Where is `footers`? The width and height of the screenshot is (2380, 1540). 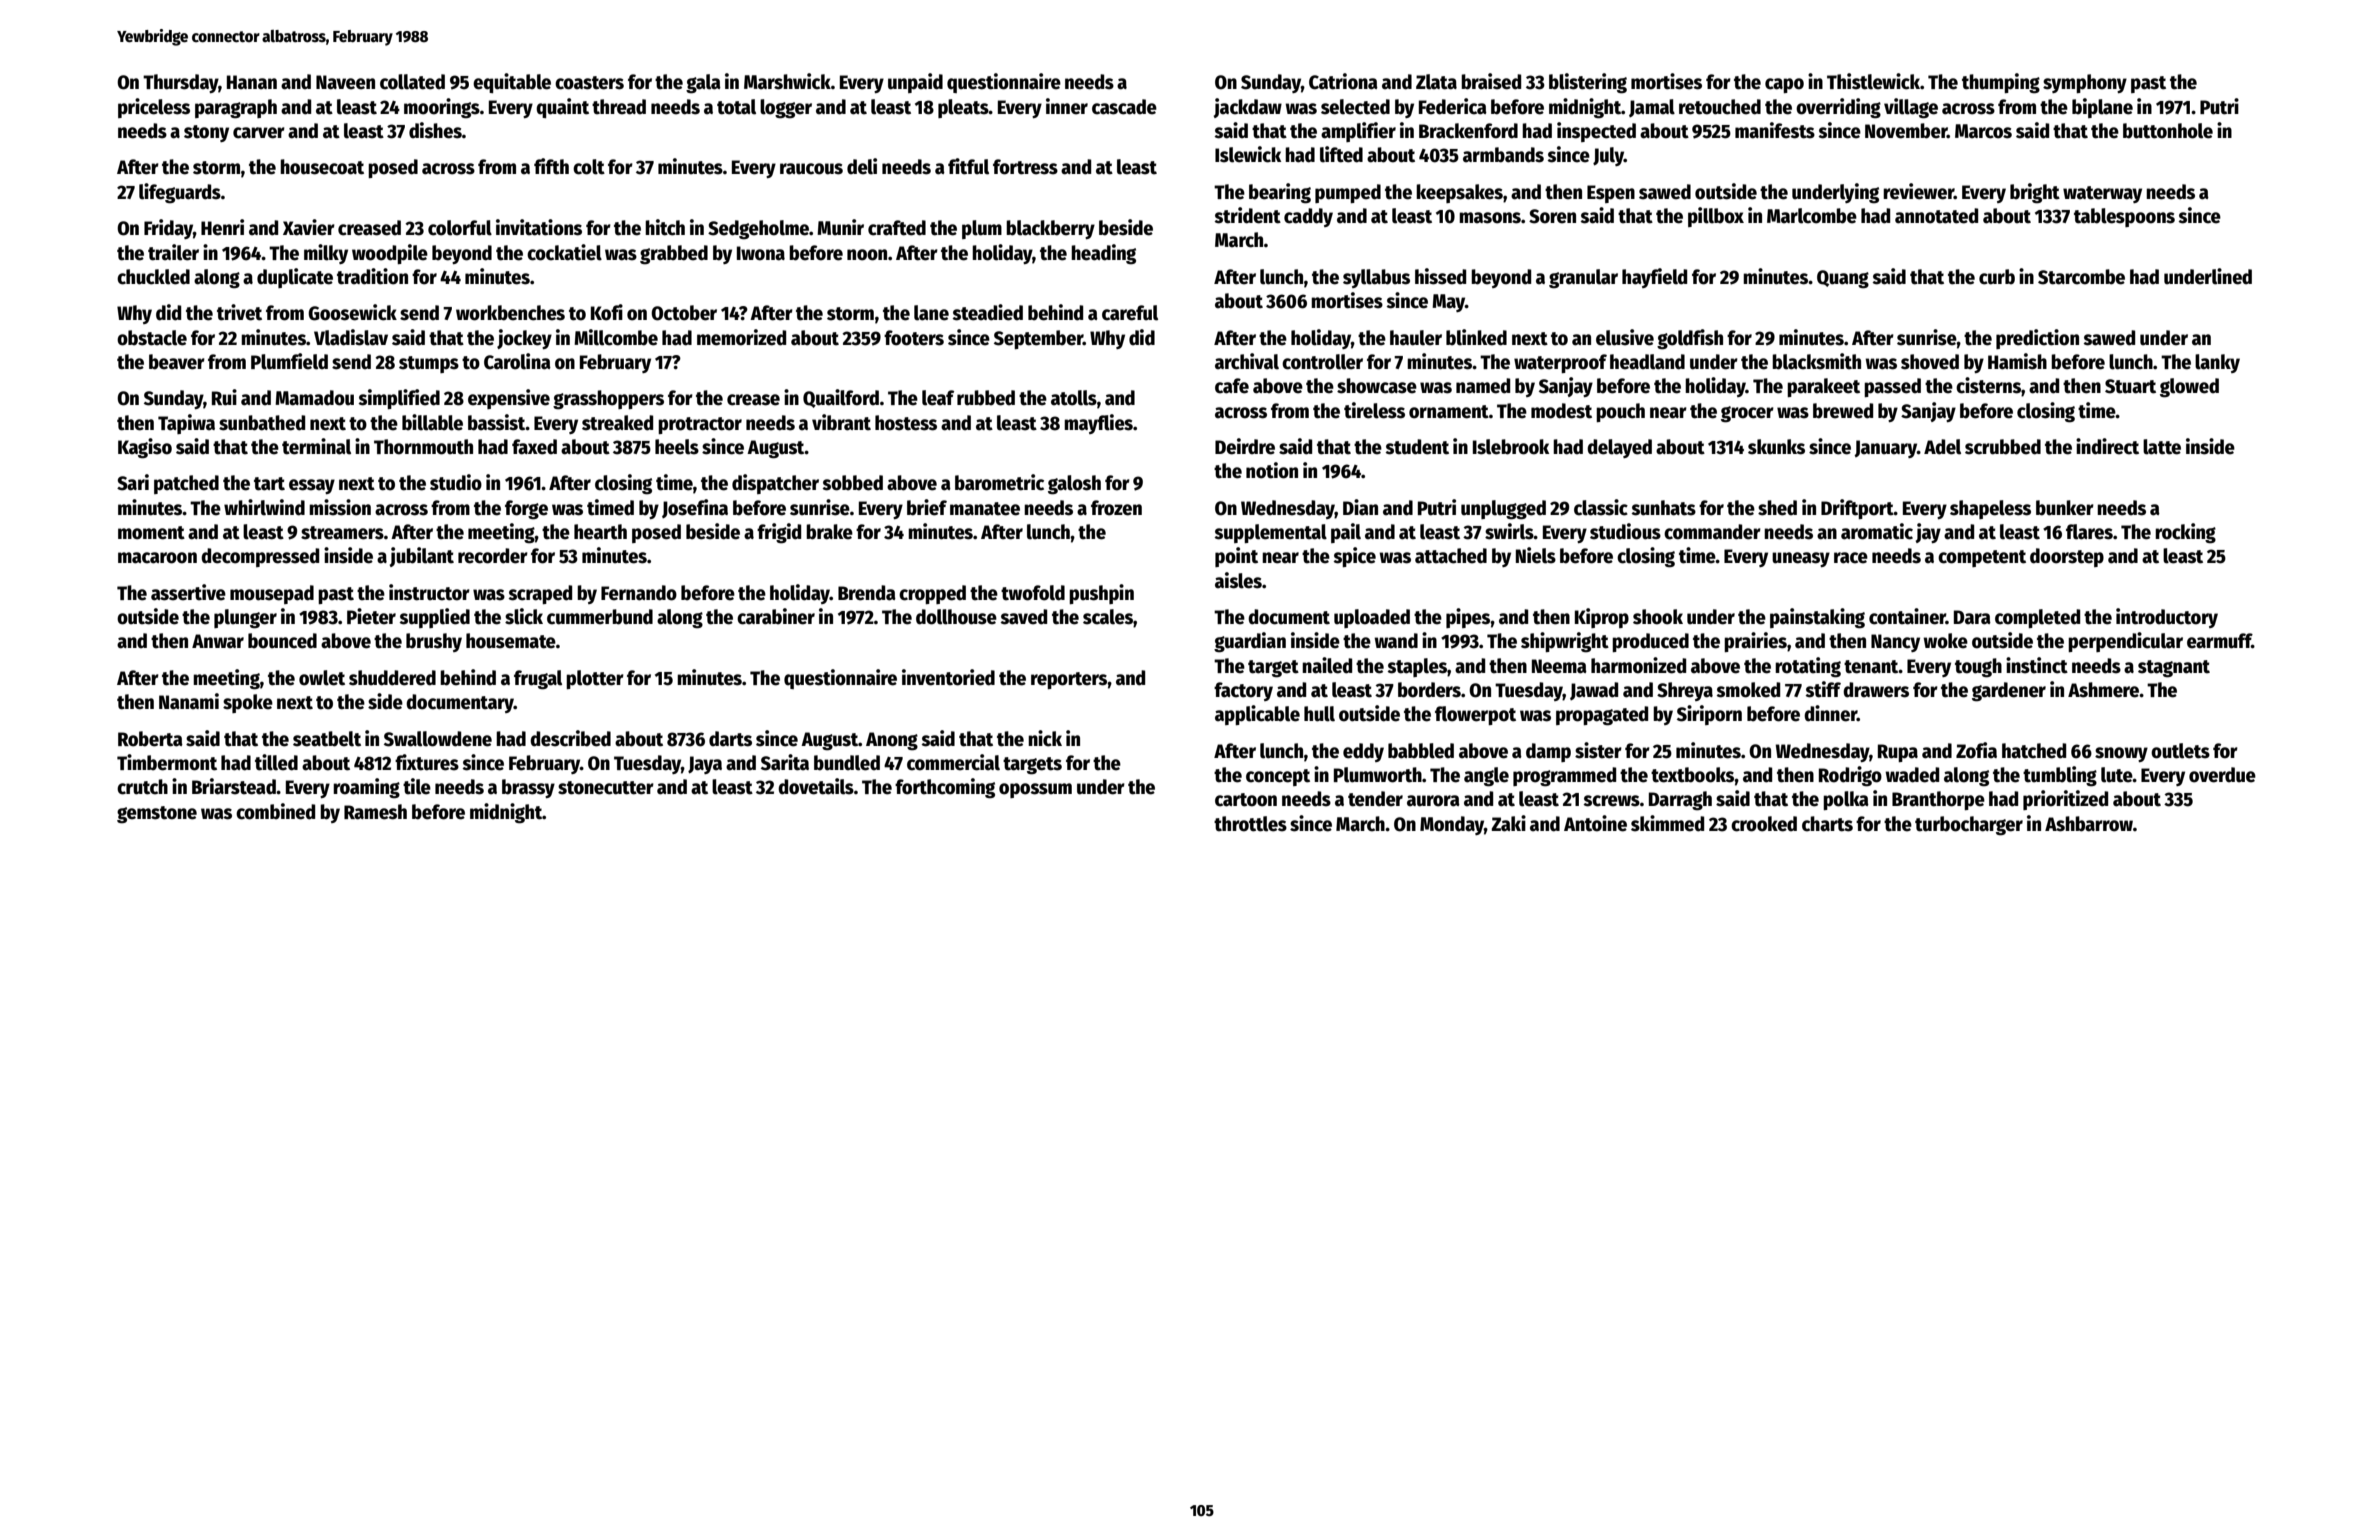 footers is located at coordinates (914, 338).
